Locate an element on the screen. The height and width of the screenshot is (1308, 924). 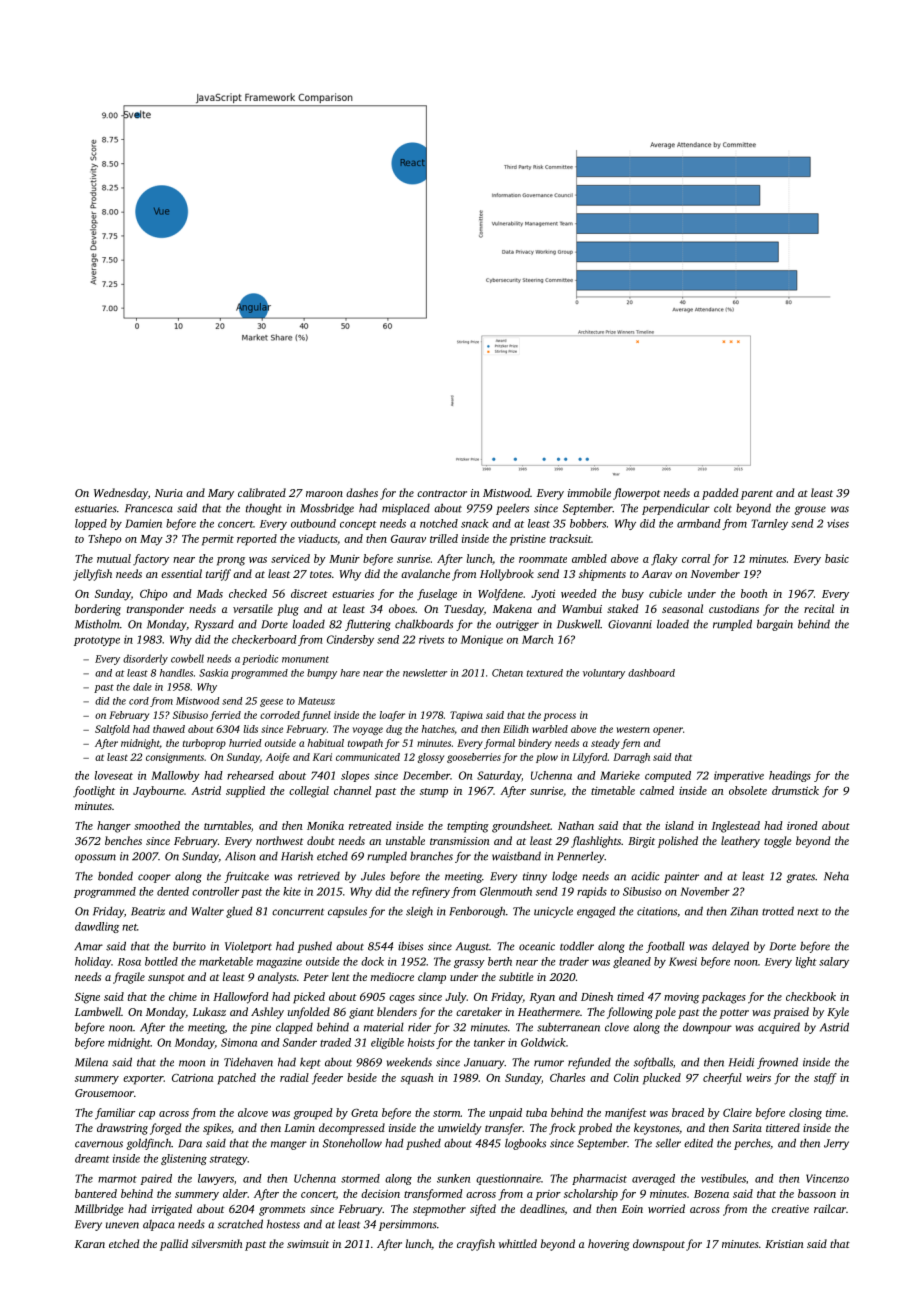
radial is located at coordinates (294, 1077).
